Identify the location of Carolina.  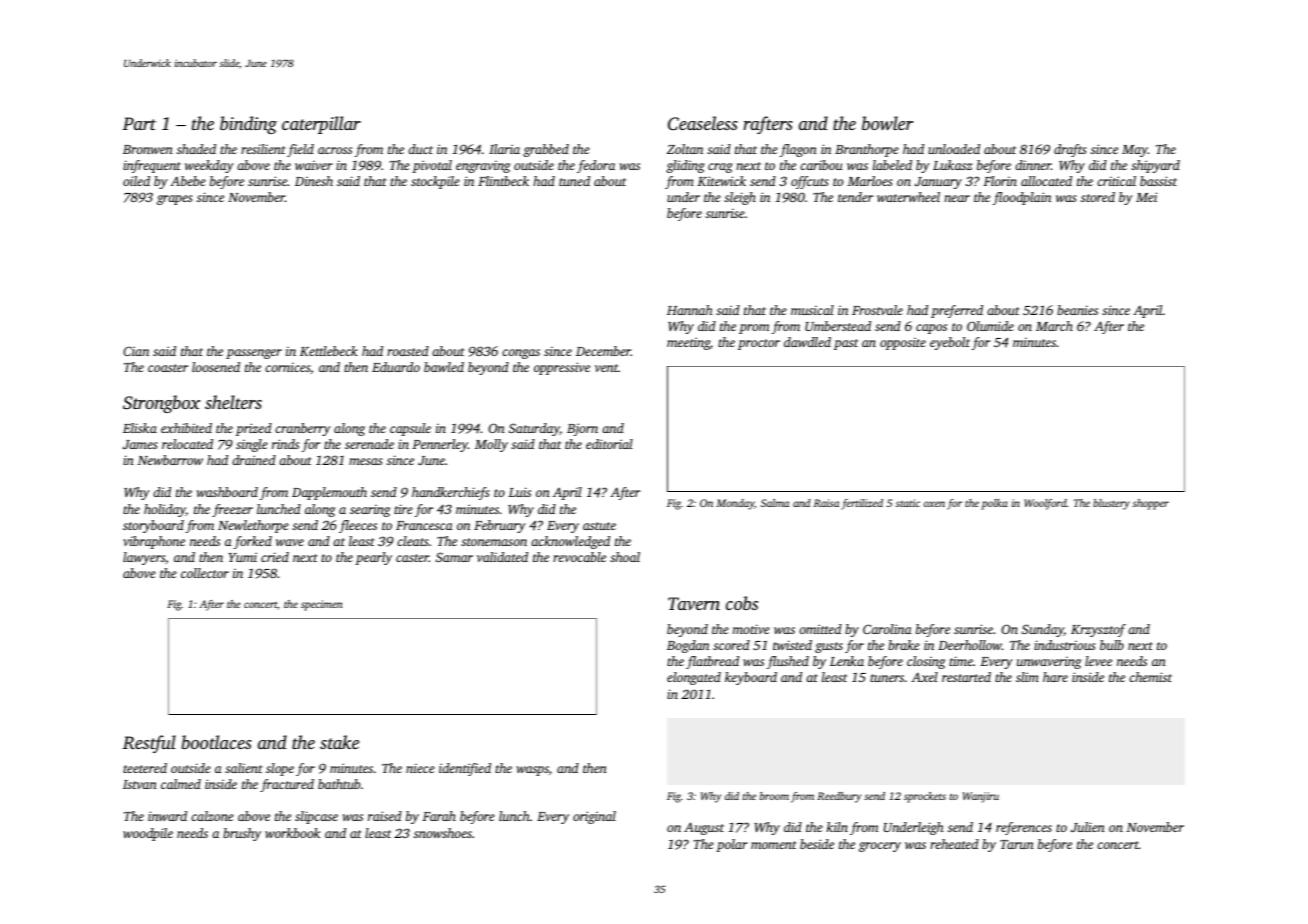
(887, 629).
